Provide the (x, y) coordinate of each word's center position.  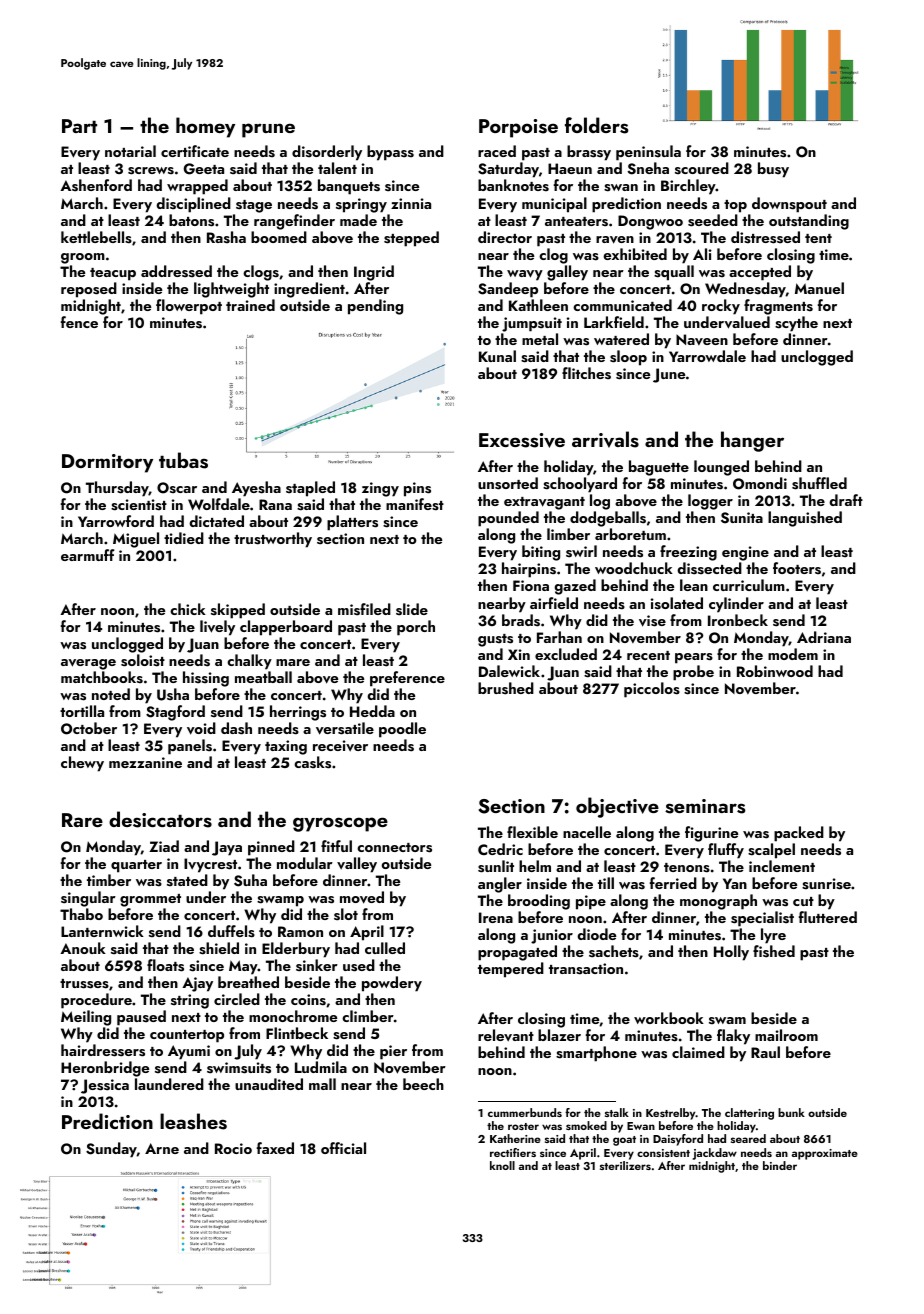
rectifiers (513, 1152)
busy (773, 170)
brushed (506, 688)
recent (648, 655)
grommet (150, 900)
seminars (705, 806)
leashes (193, 1121)
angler (500, 885)
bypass (390, 153)
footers (797, 568)
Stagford (175, 713)
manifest (415, 504)
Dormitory (107, 463)
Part (79, 126)
